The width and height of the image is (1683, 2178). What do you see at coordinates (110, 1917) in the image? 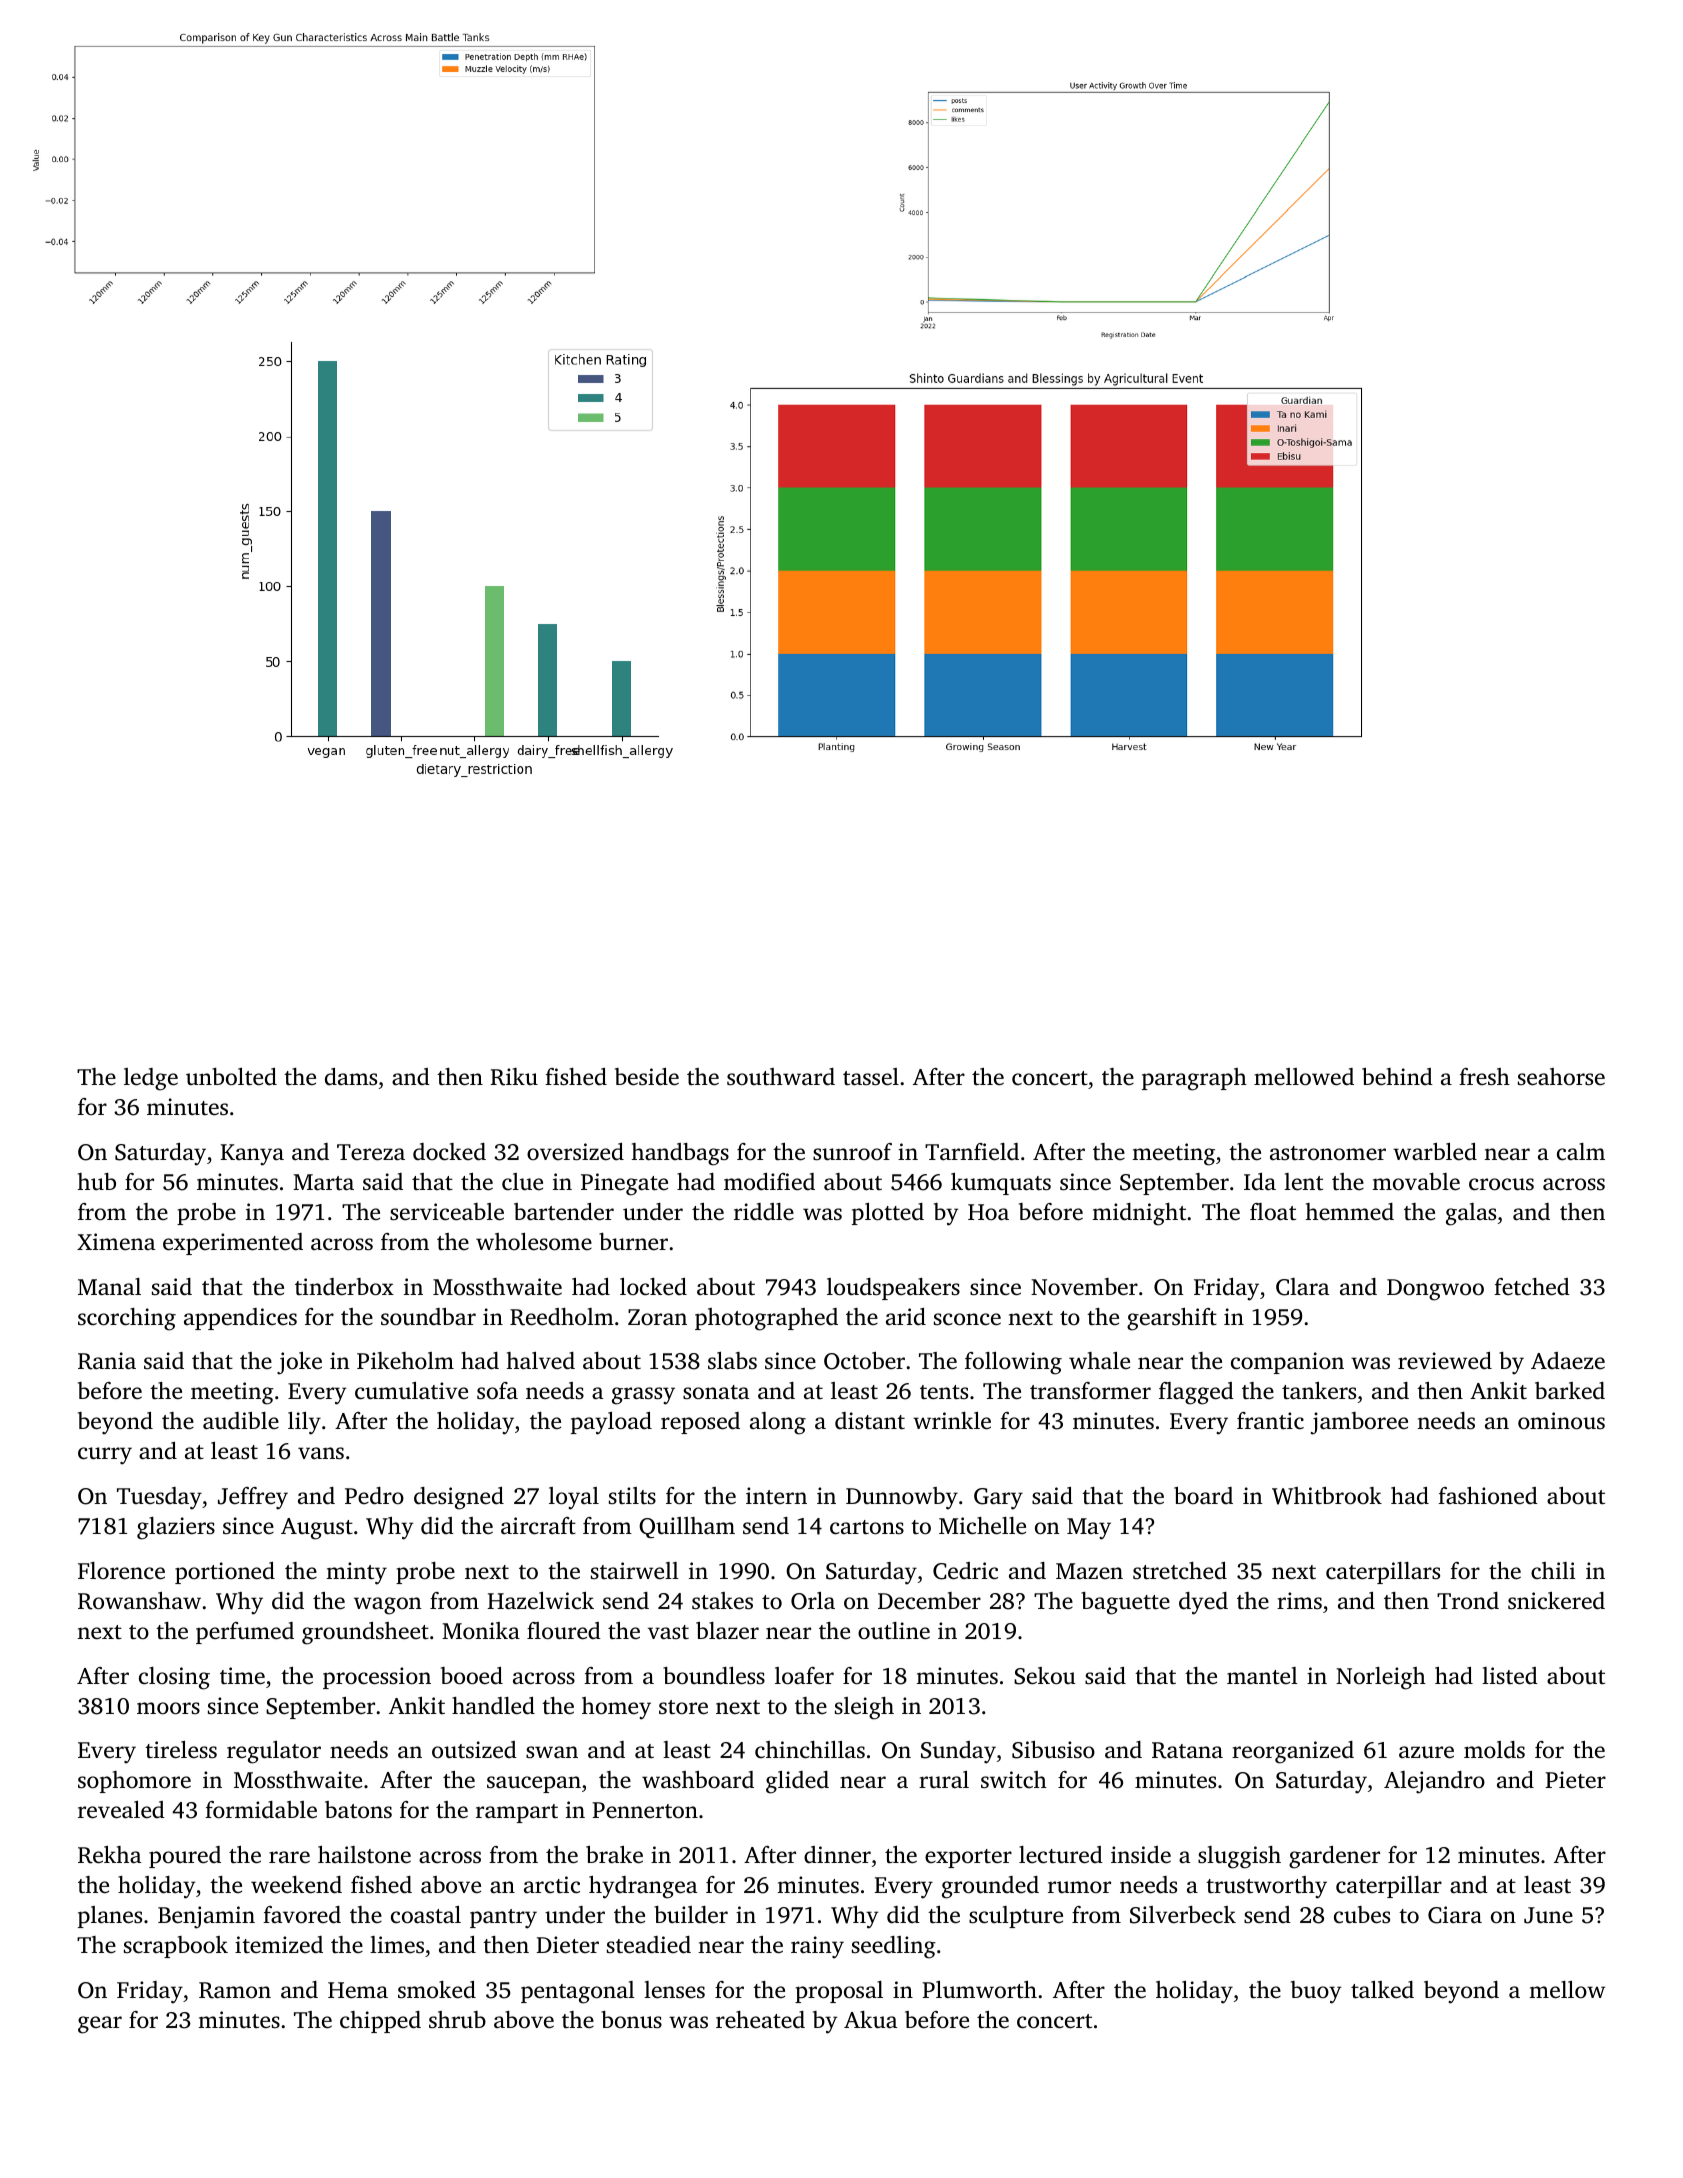
I see `planes` at bounding box center [110, 1917].
